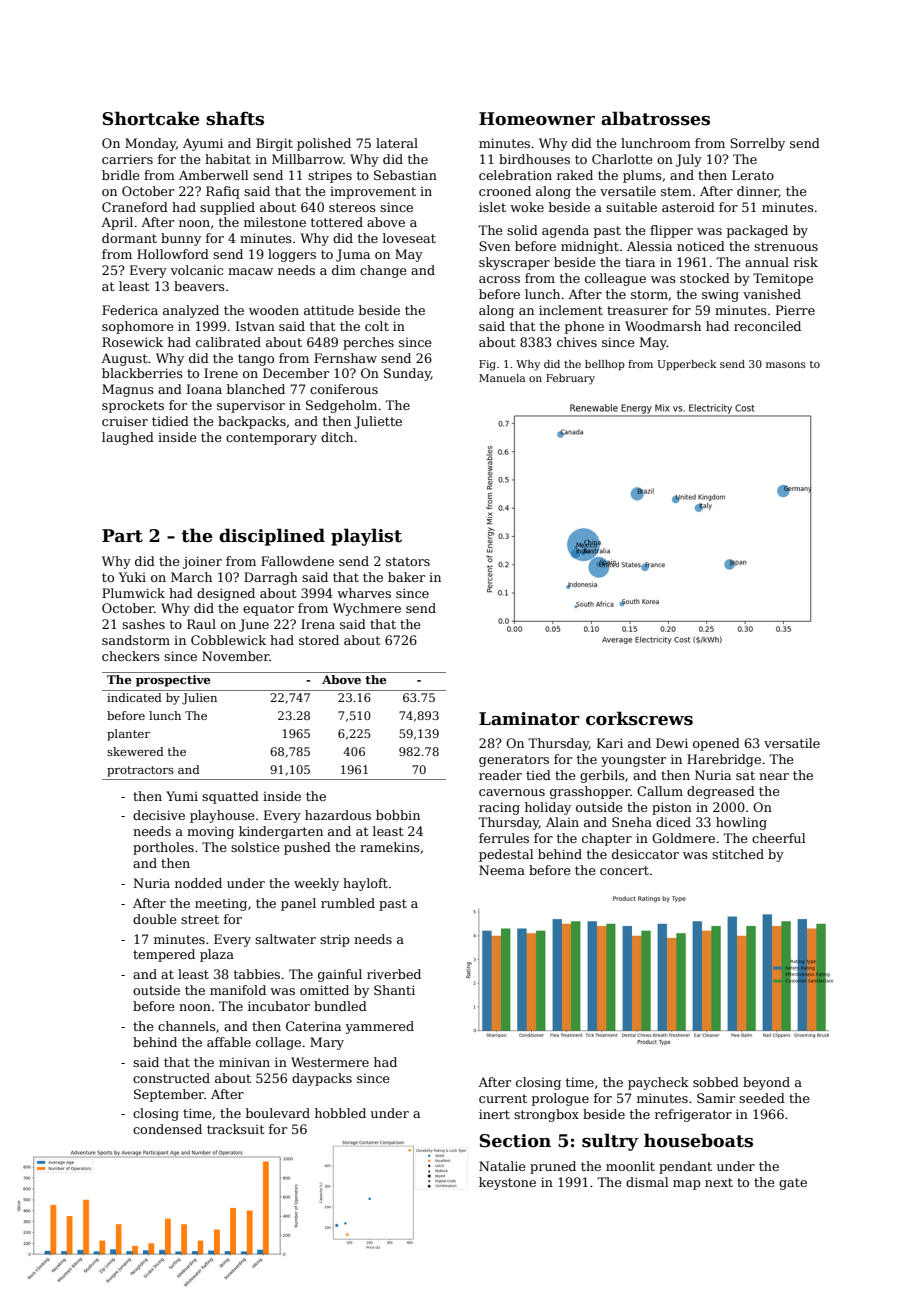 The width and height of the screenshot is (924, 1308). I want to click on shafts, so click(235, 118).
